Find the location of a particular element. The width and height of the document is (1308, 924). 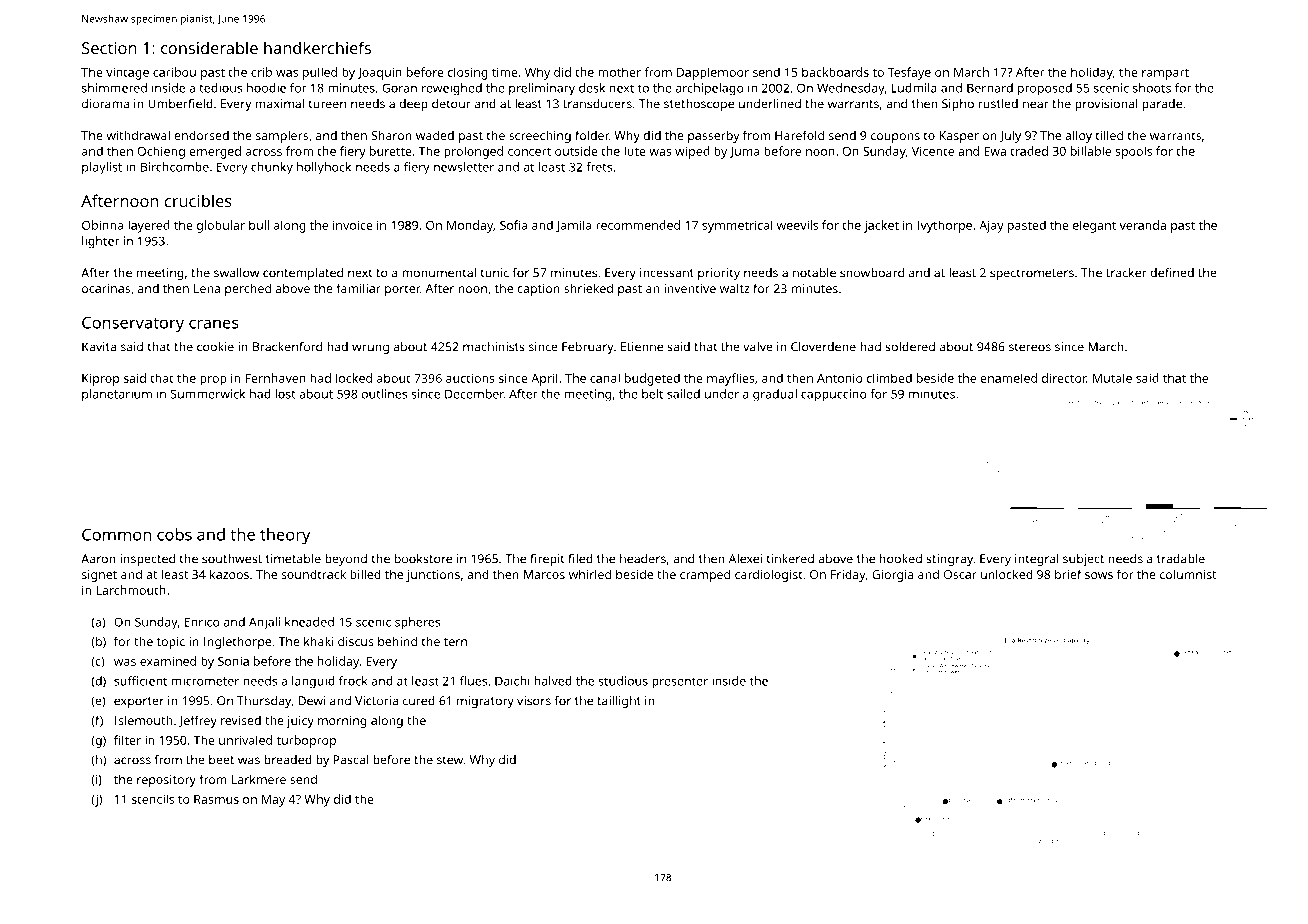

rampart is located at coordinates (1165, 74).
